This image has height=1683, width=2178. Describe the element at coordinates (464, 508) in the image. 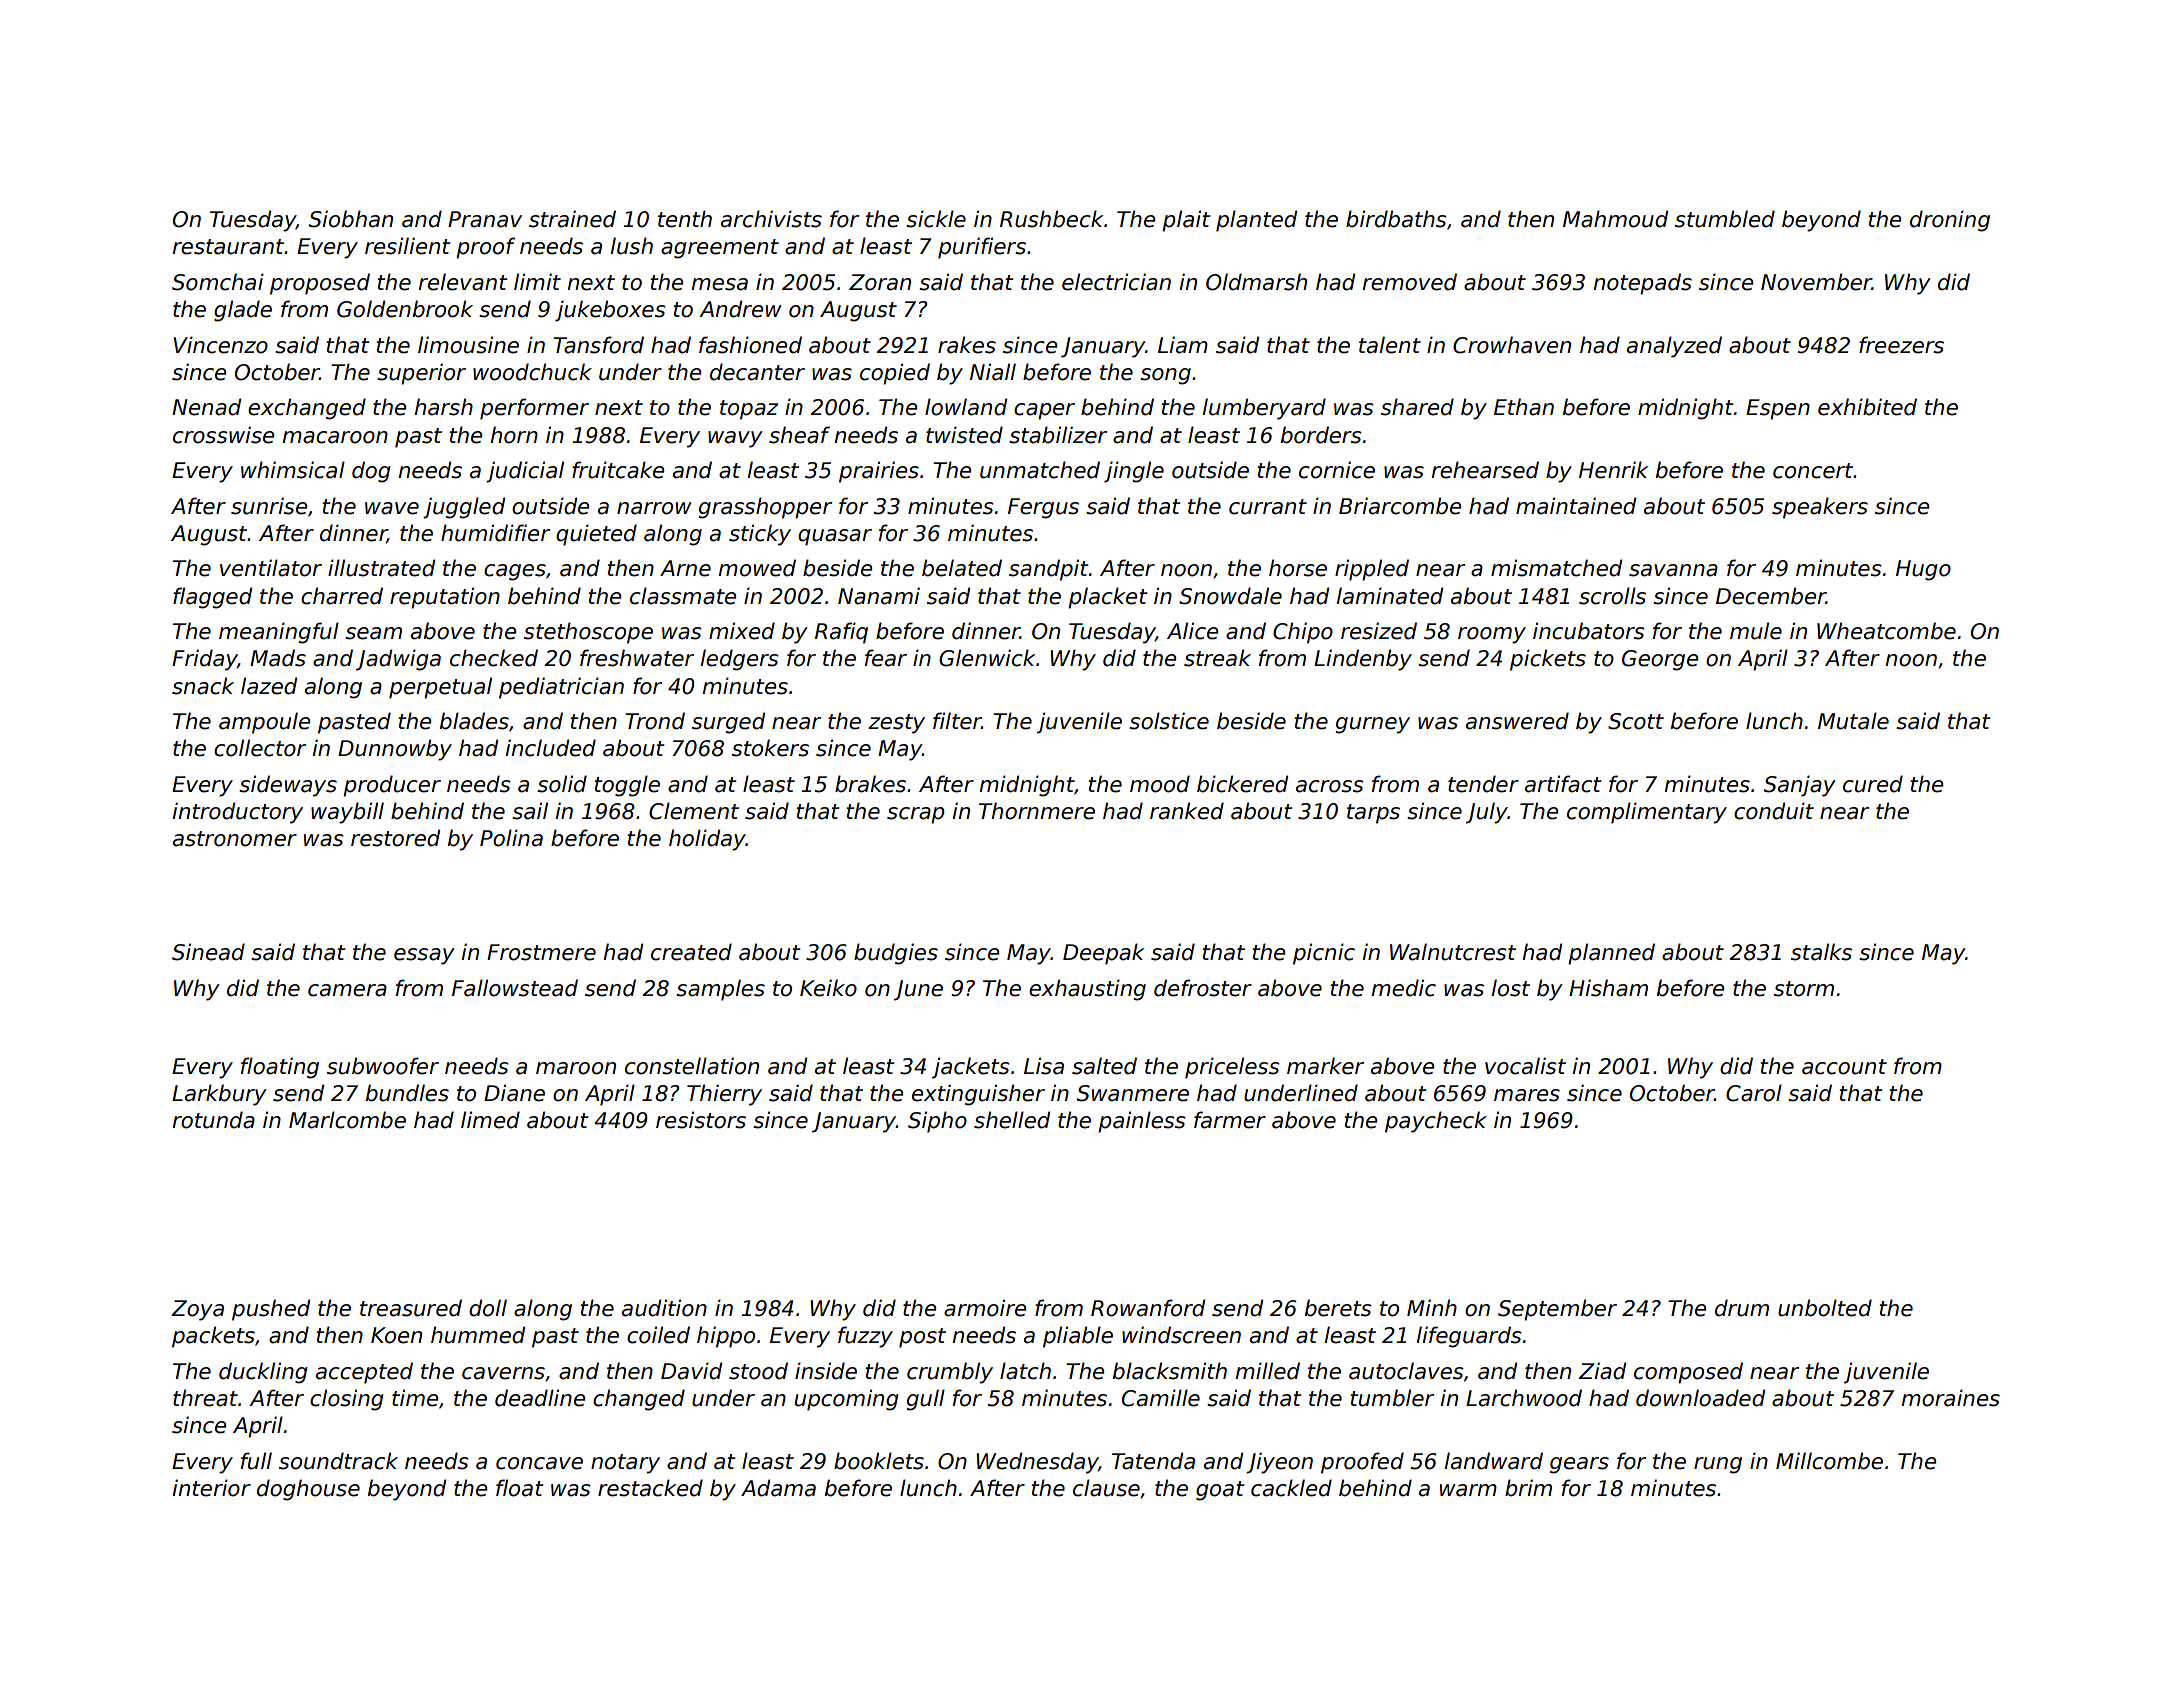

I see `juggled` at that location.
